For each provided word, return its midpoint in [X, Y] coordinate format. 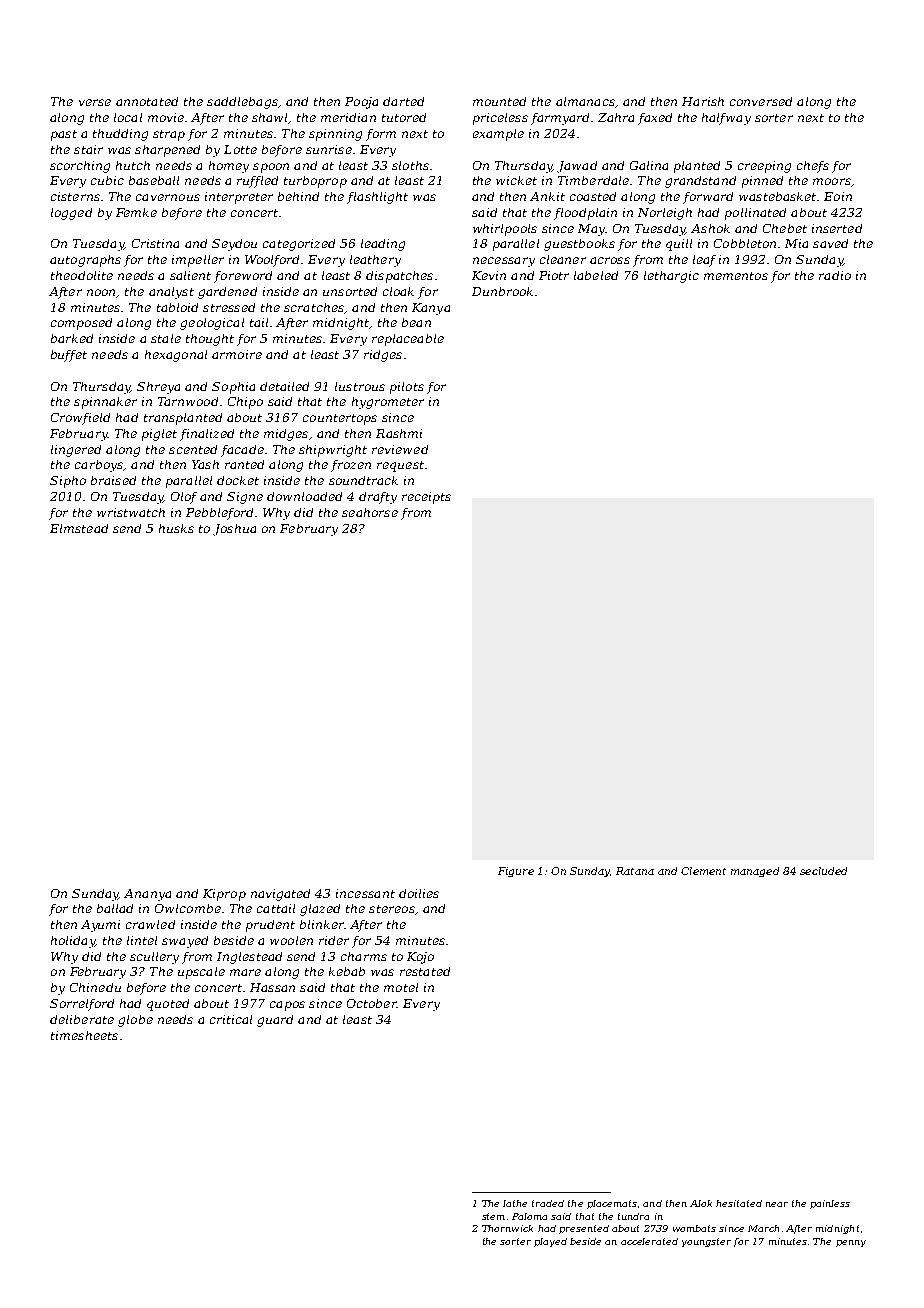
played [550, 1242]
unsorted [350, 291]
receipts [426, 498]
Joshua [234, 530]
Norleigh [665, 214]
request [400, 466]
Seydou [234, 245]
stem [493, 1216]
